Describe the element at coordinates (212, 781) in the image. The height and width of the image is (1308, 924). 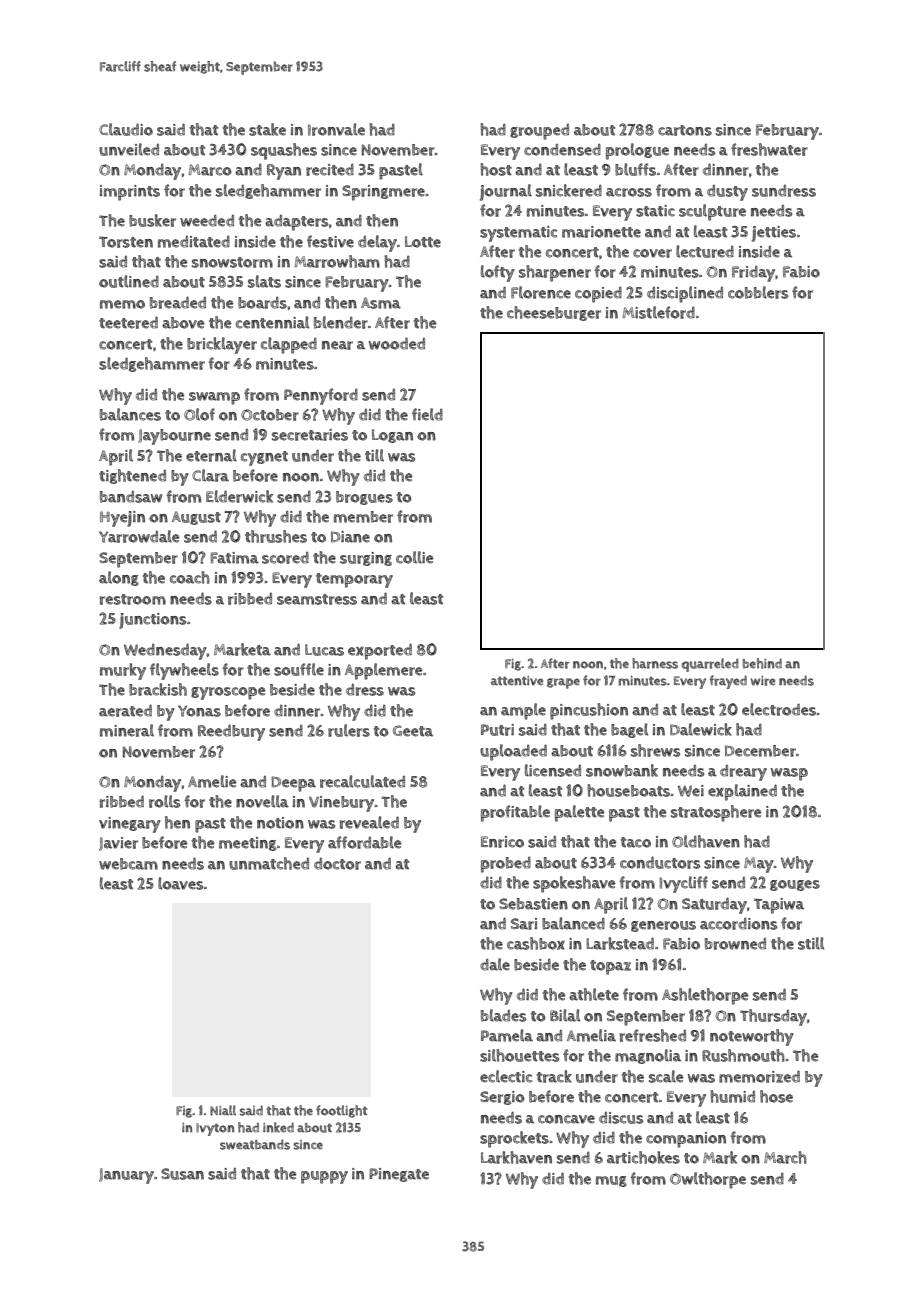
I see `Amelie` at that location.
